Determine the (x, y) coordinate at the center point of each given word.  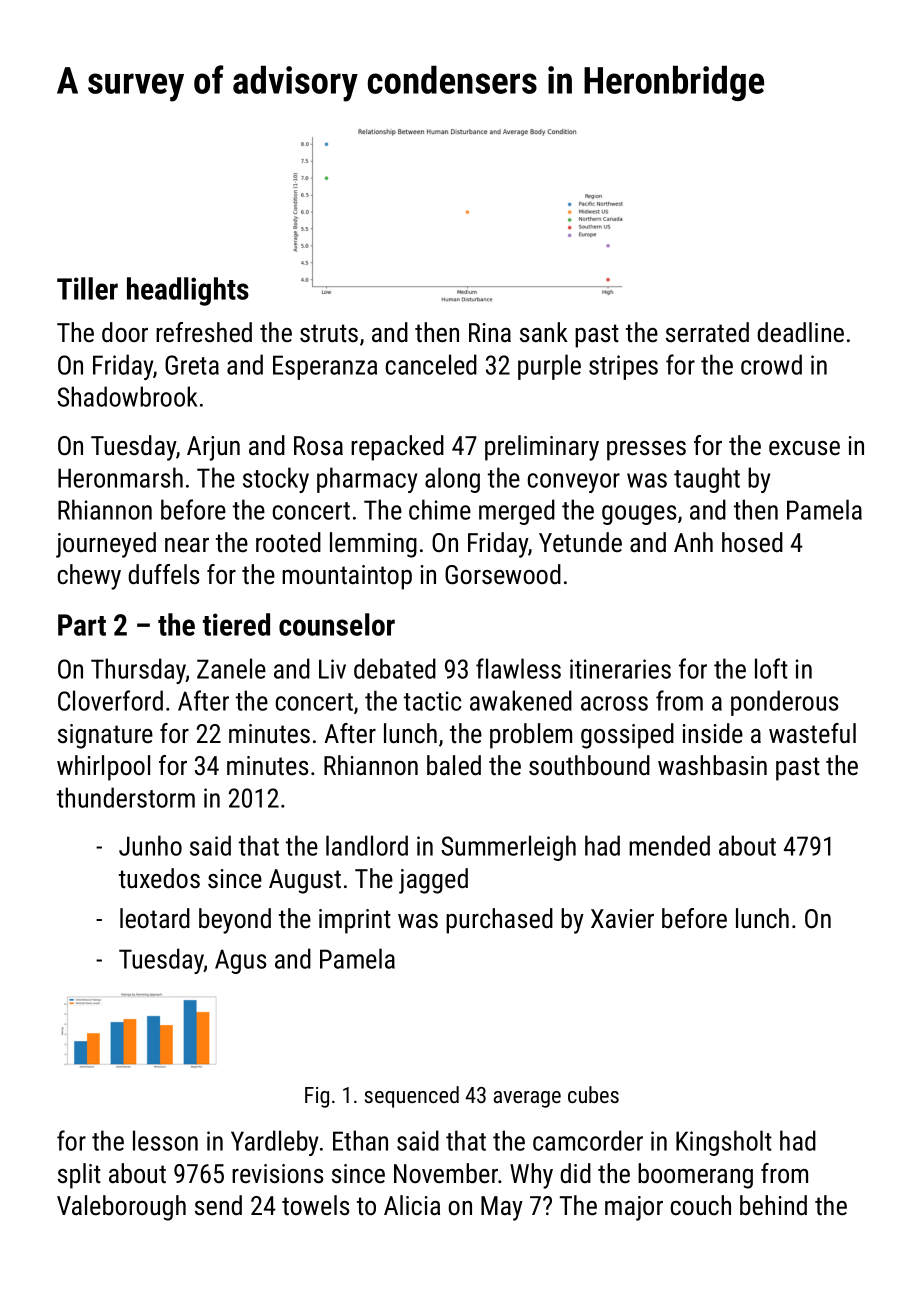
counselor (337, 624)
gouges (639, 515)
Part (82, 625)
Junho (150, 845)
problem (531, 736)
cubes (593, 1094)
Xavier (622, 918)
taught (707, 480)
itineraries (620, 669)
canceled (431, 364)
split (79, 1176)
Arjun (213, 448)
